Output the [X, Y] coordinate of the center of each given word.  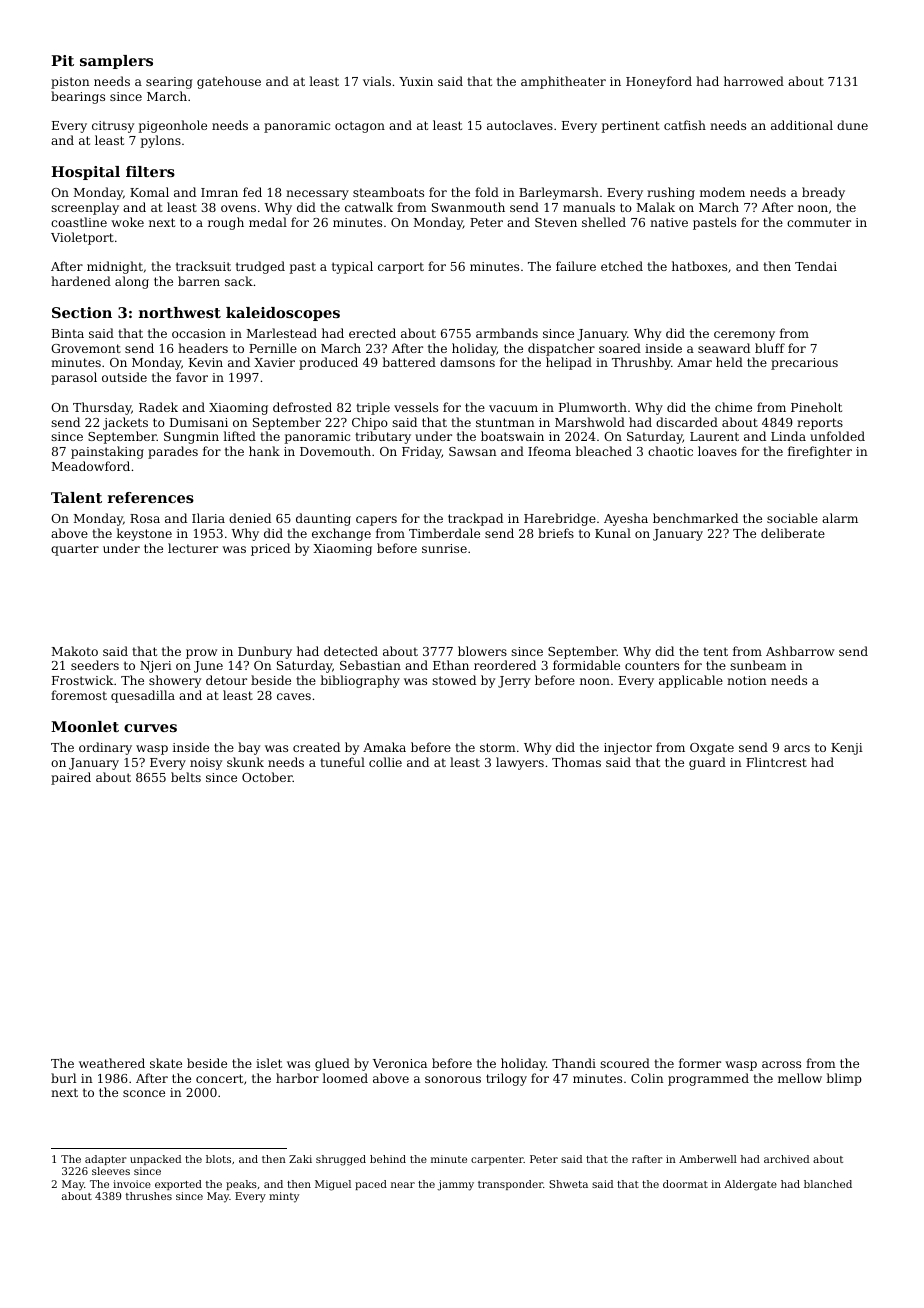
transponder [510, 1185]
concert [219, 1078]
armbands [507, 333]
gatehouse [229, 82]
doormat [685, 1184]
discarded [687, 422]
